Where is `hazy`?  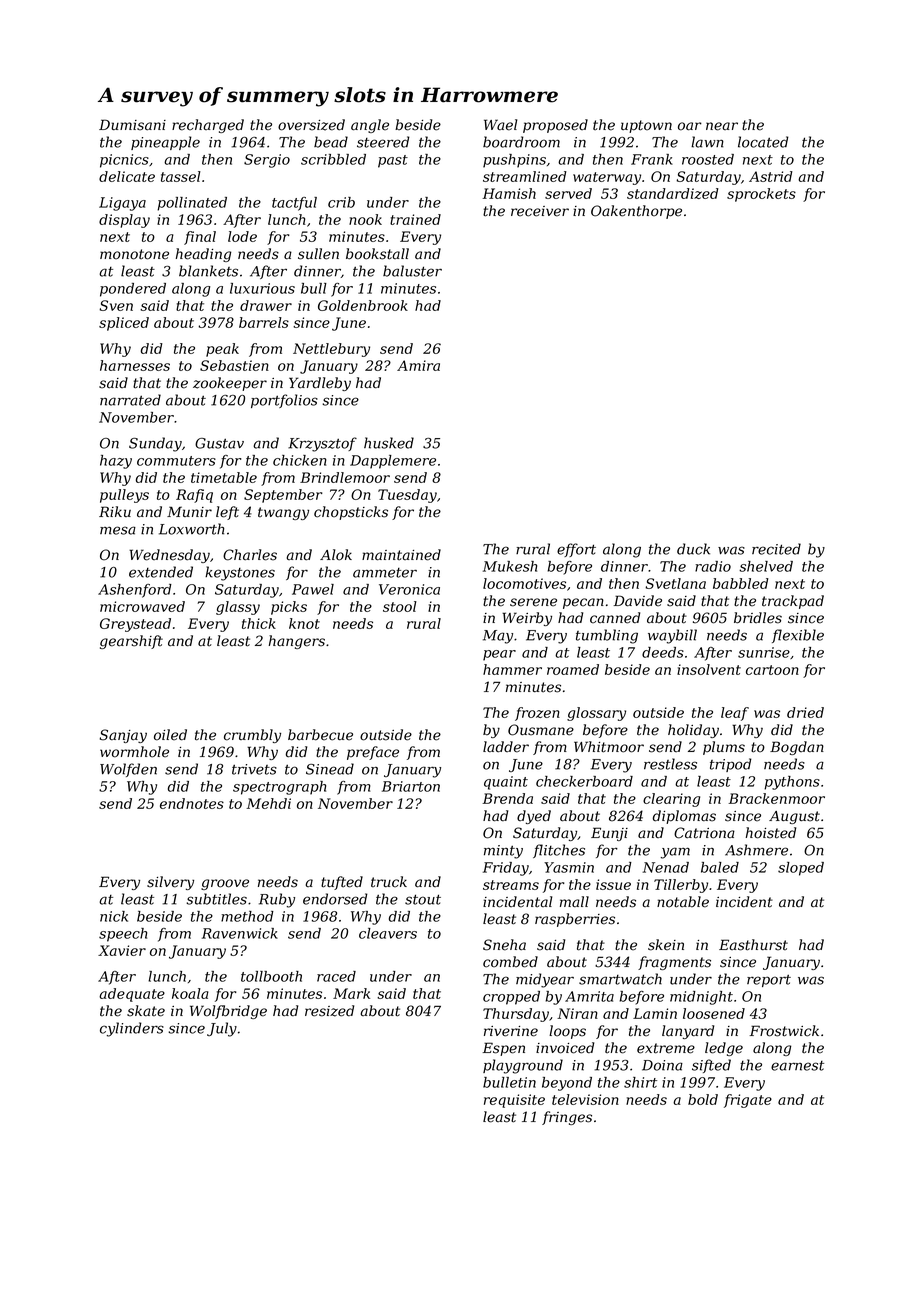 hazy is located at coordinates (116, 462).
